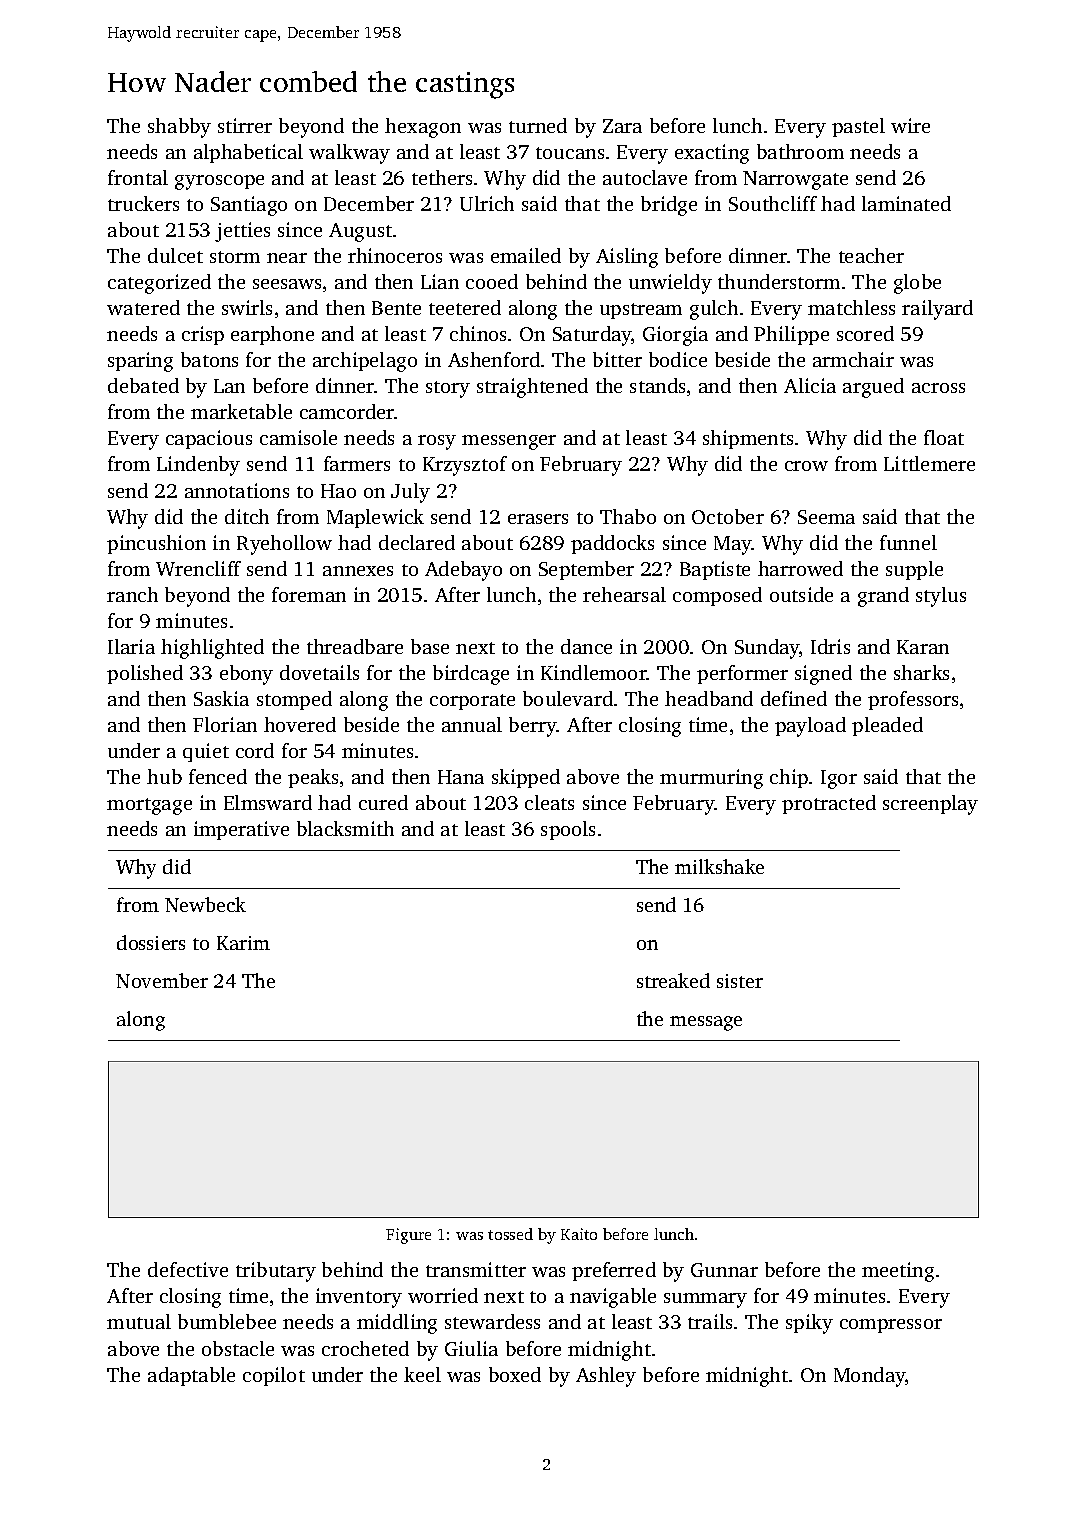 Image resolution: width=1086 pixels, height=1536 pixels. I want to click on mutual, so click(139, 1321).
